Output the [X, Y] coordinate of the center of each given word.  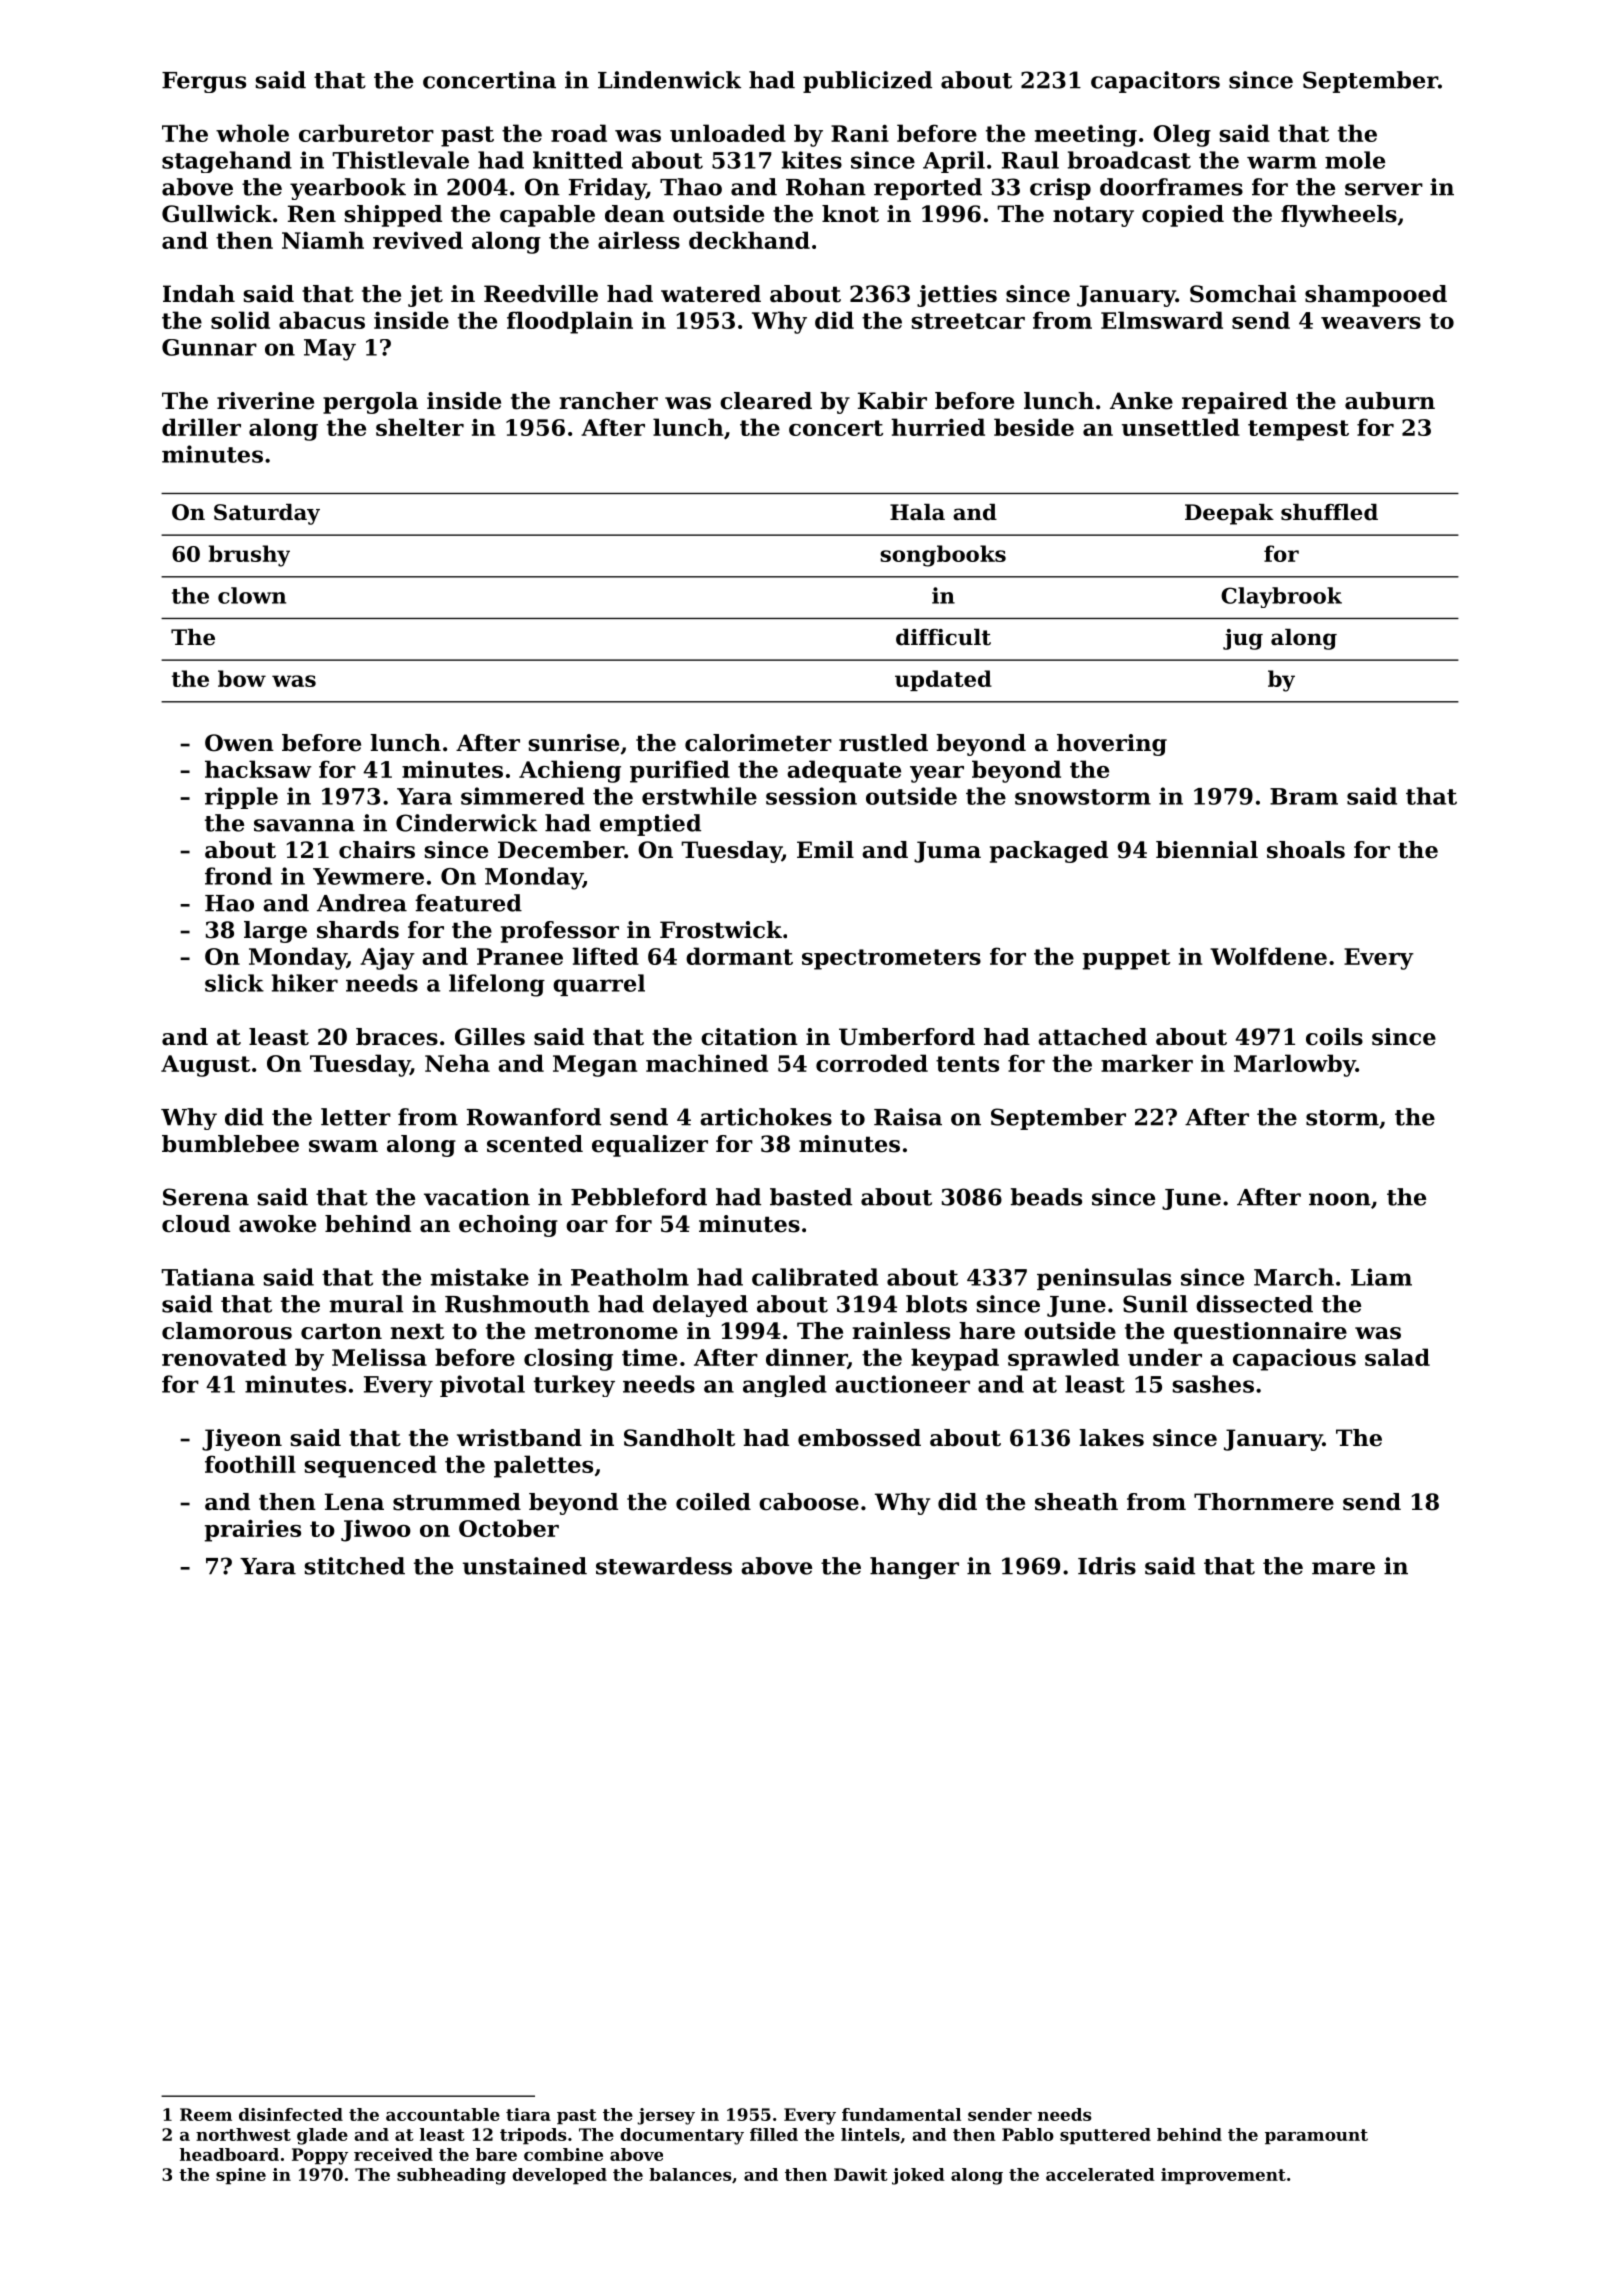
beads [1046, 1197]
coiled [713, 1502]
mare [1343, 1568]
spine [241, 2176]
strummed [457, 1502]
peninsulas [1104, 1279]
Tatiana [208, 1277]
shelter [420, 427]
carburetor [366, 133]
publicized [867, 82]
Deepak [1229, 514]
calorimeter [758, 743]
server [1384, 189]
